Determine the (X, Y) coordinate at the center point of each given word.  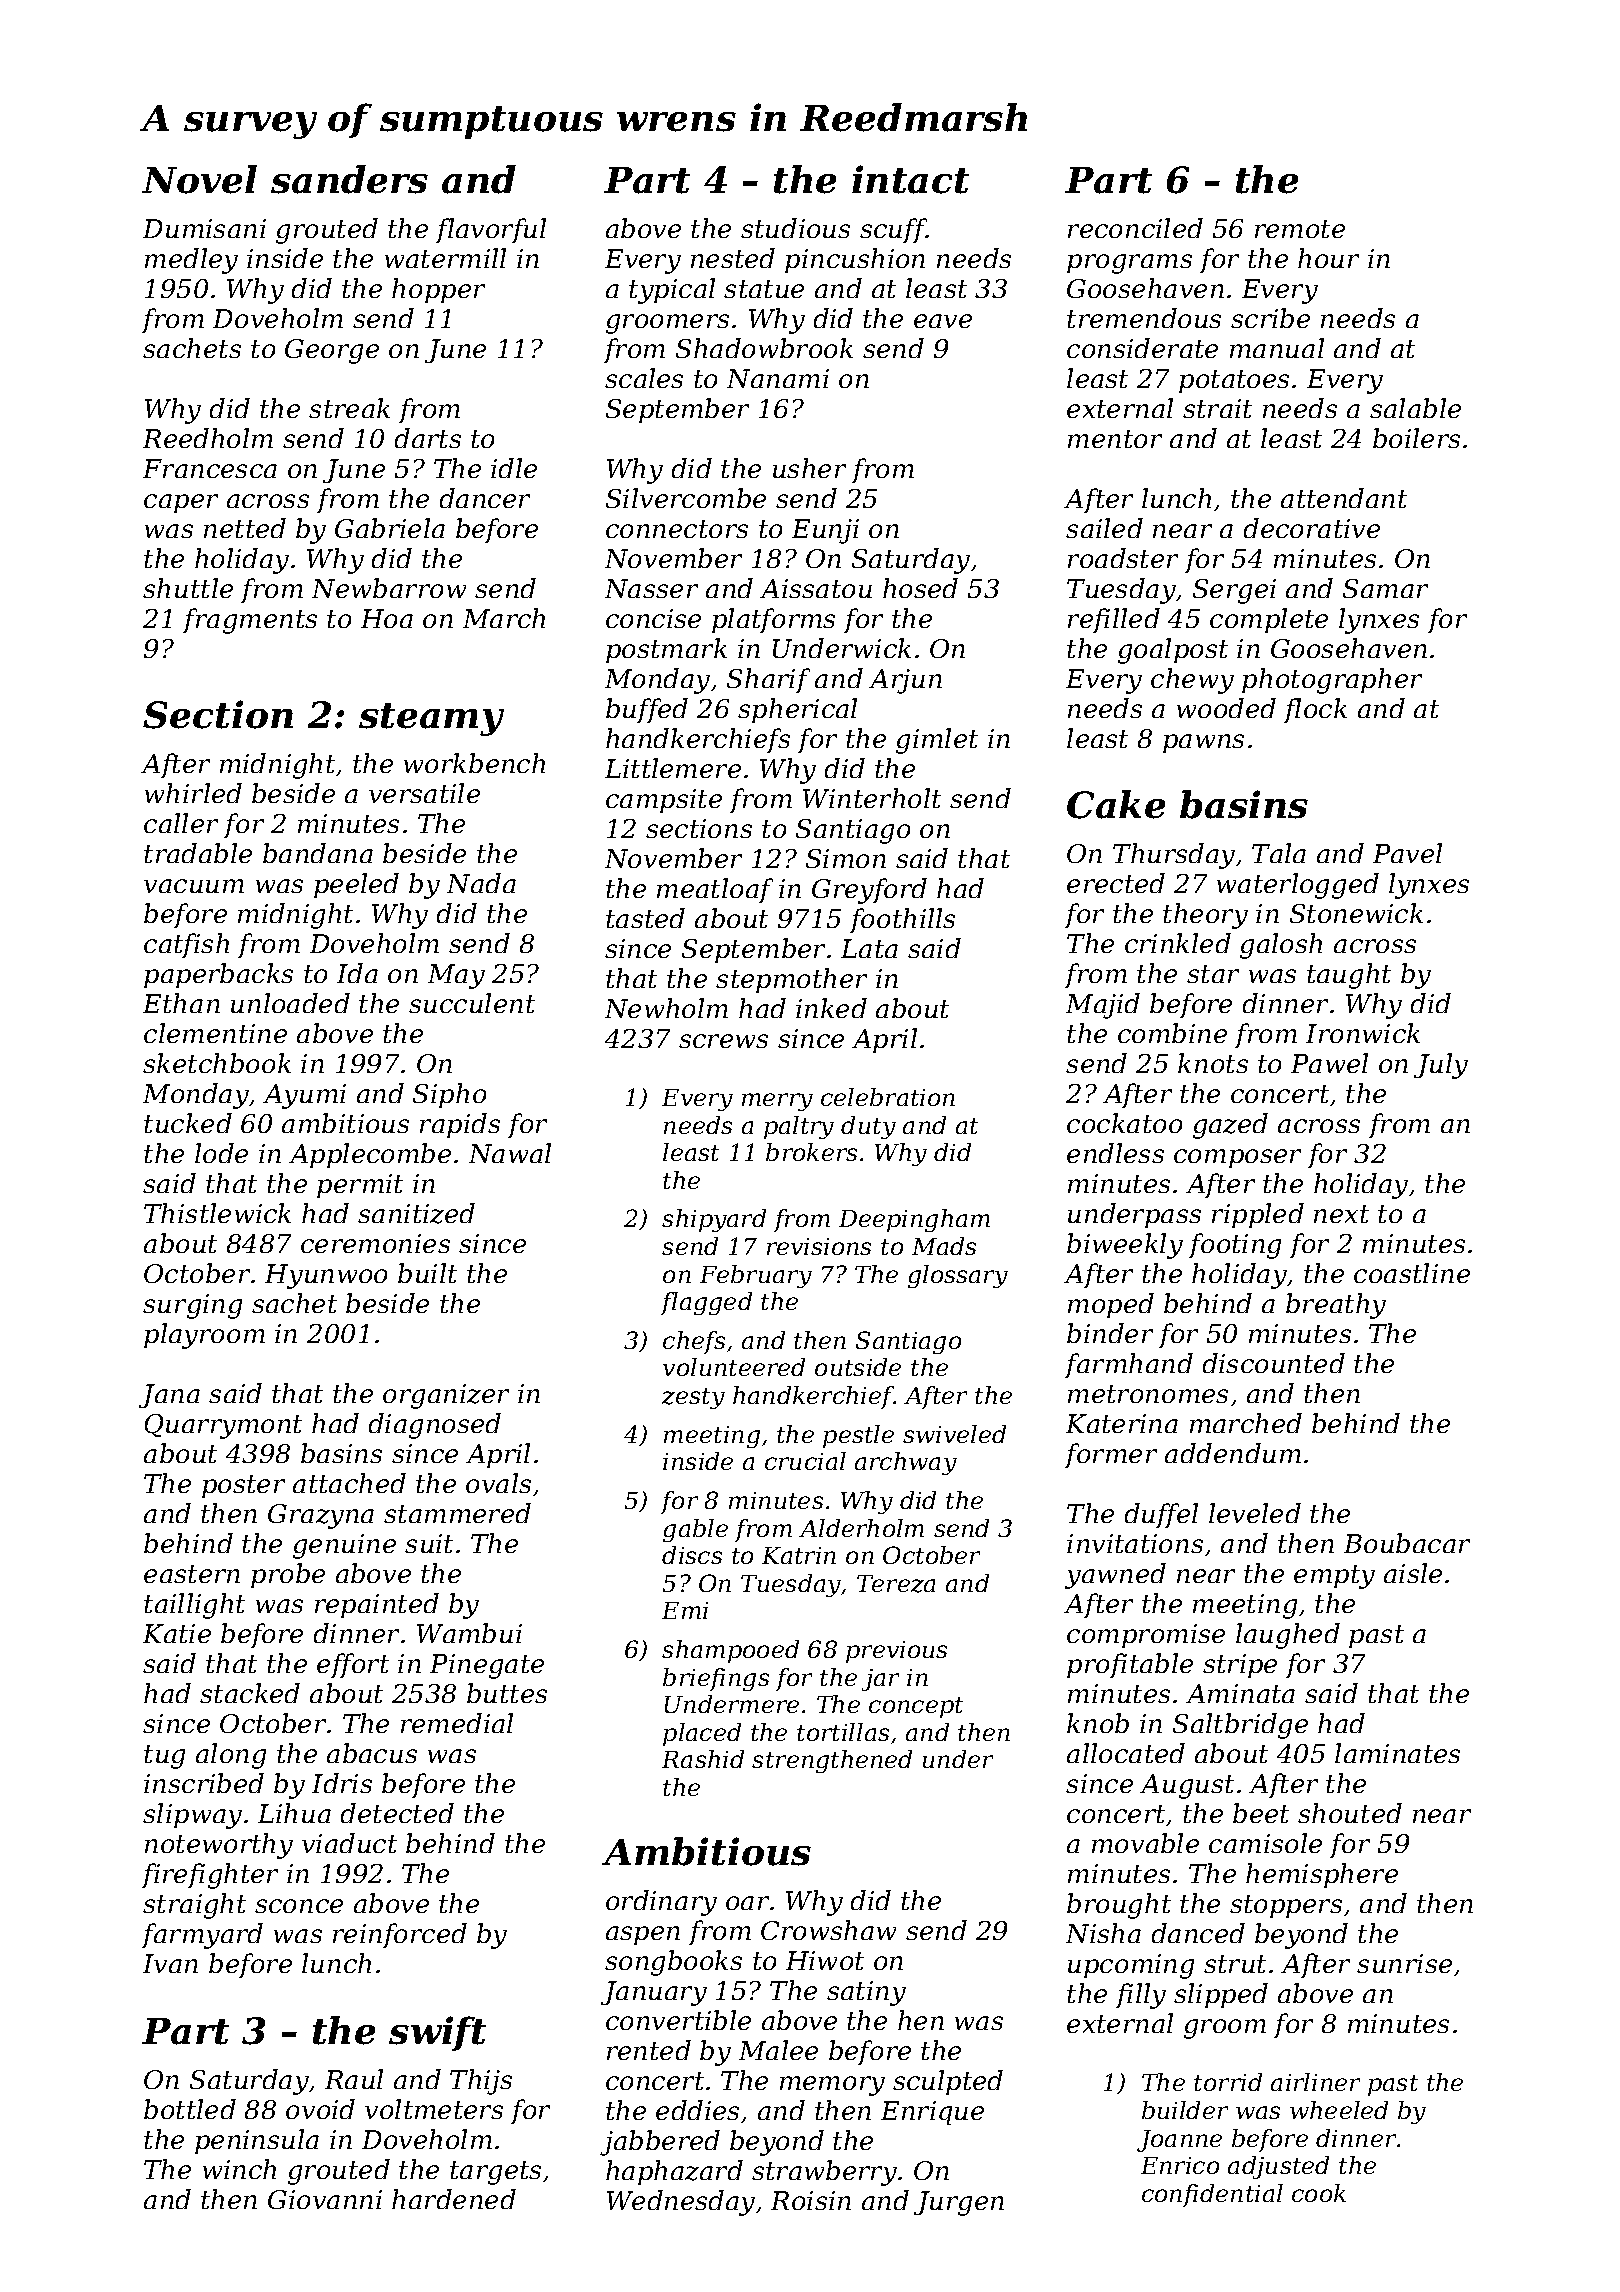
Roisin (811, 2200)
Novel (199, 179)
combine (1172, 1033)
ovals (498, 1483)
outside (858, 1367)
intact (910, 179)
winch (239, 2169)
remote (1300, 229)
